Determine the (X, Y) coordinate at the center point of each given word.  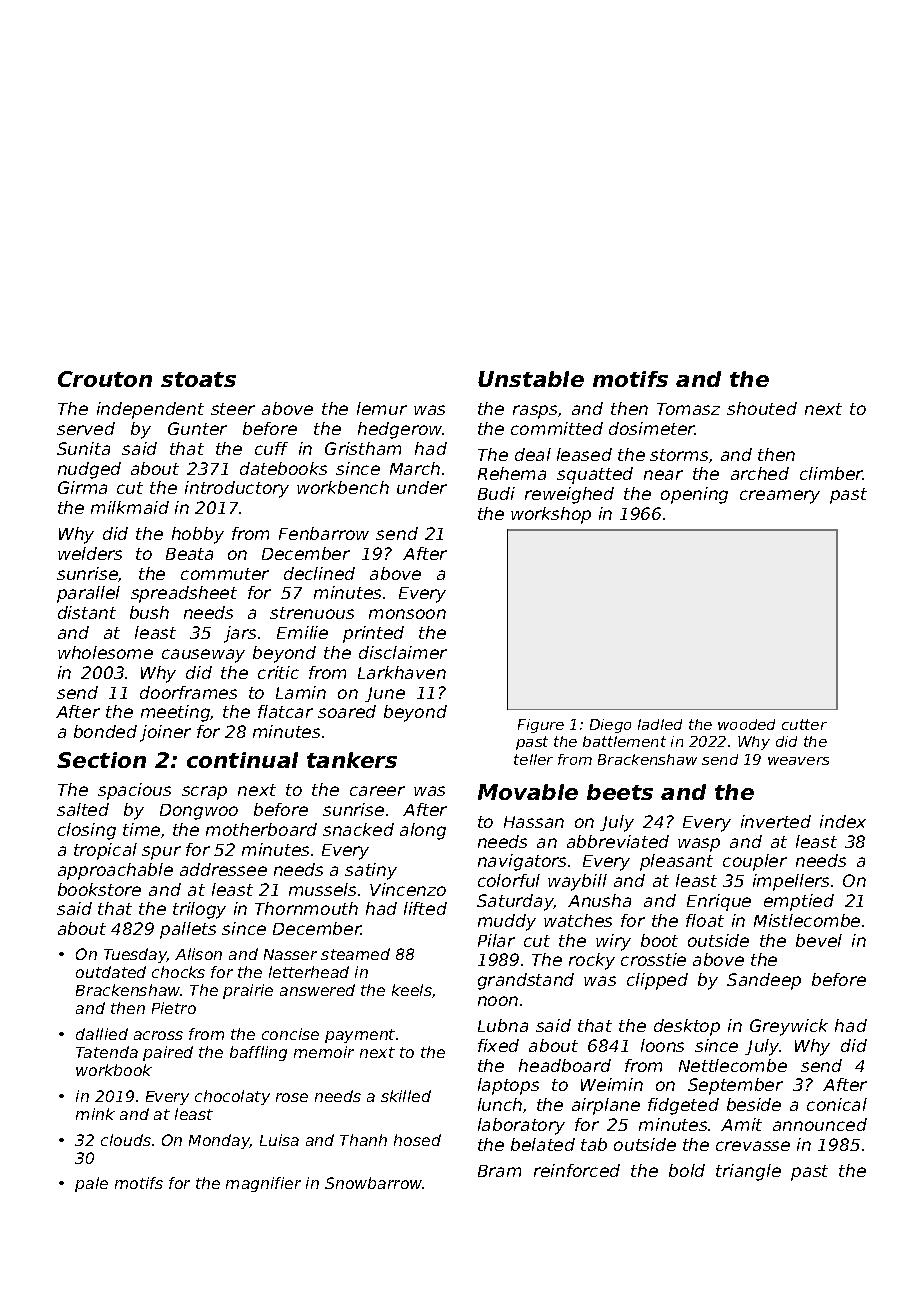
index (843, 821)
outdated (111, 972)
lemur (382, 408)
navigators (522, 862)
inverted (776, 821)
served (86, 428)
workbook (114, 1070)
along (423, 831)
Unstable (531, 379)
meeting (176, 713)
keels (412, 990)
